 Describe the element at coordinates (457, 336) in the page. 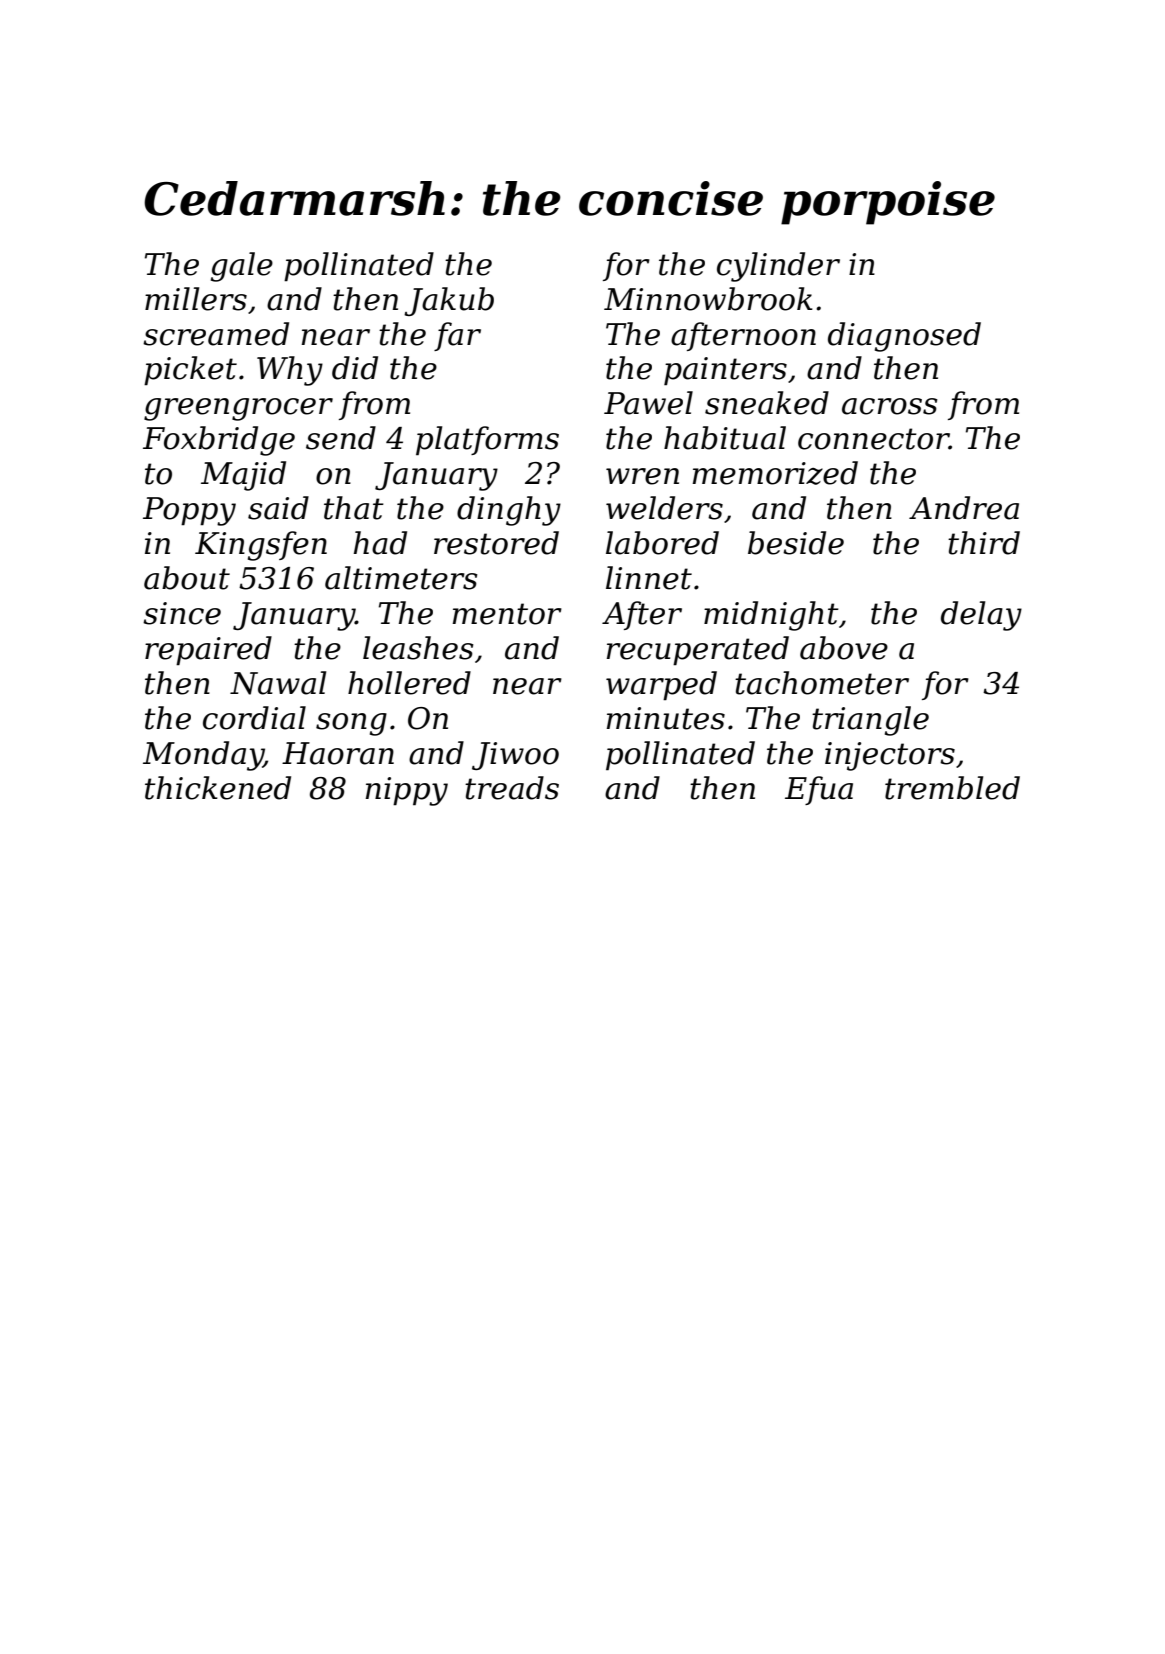

I see `far` at that location.
